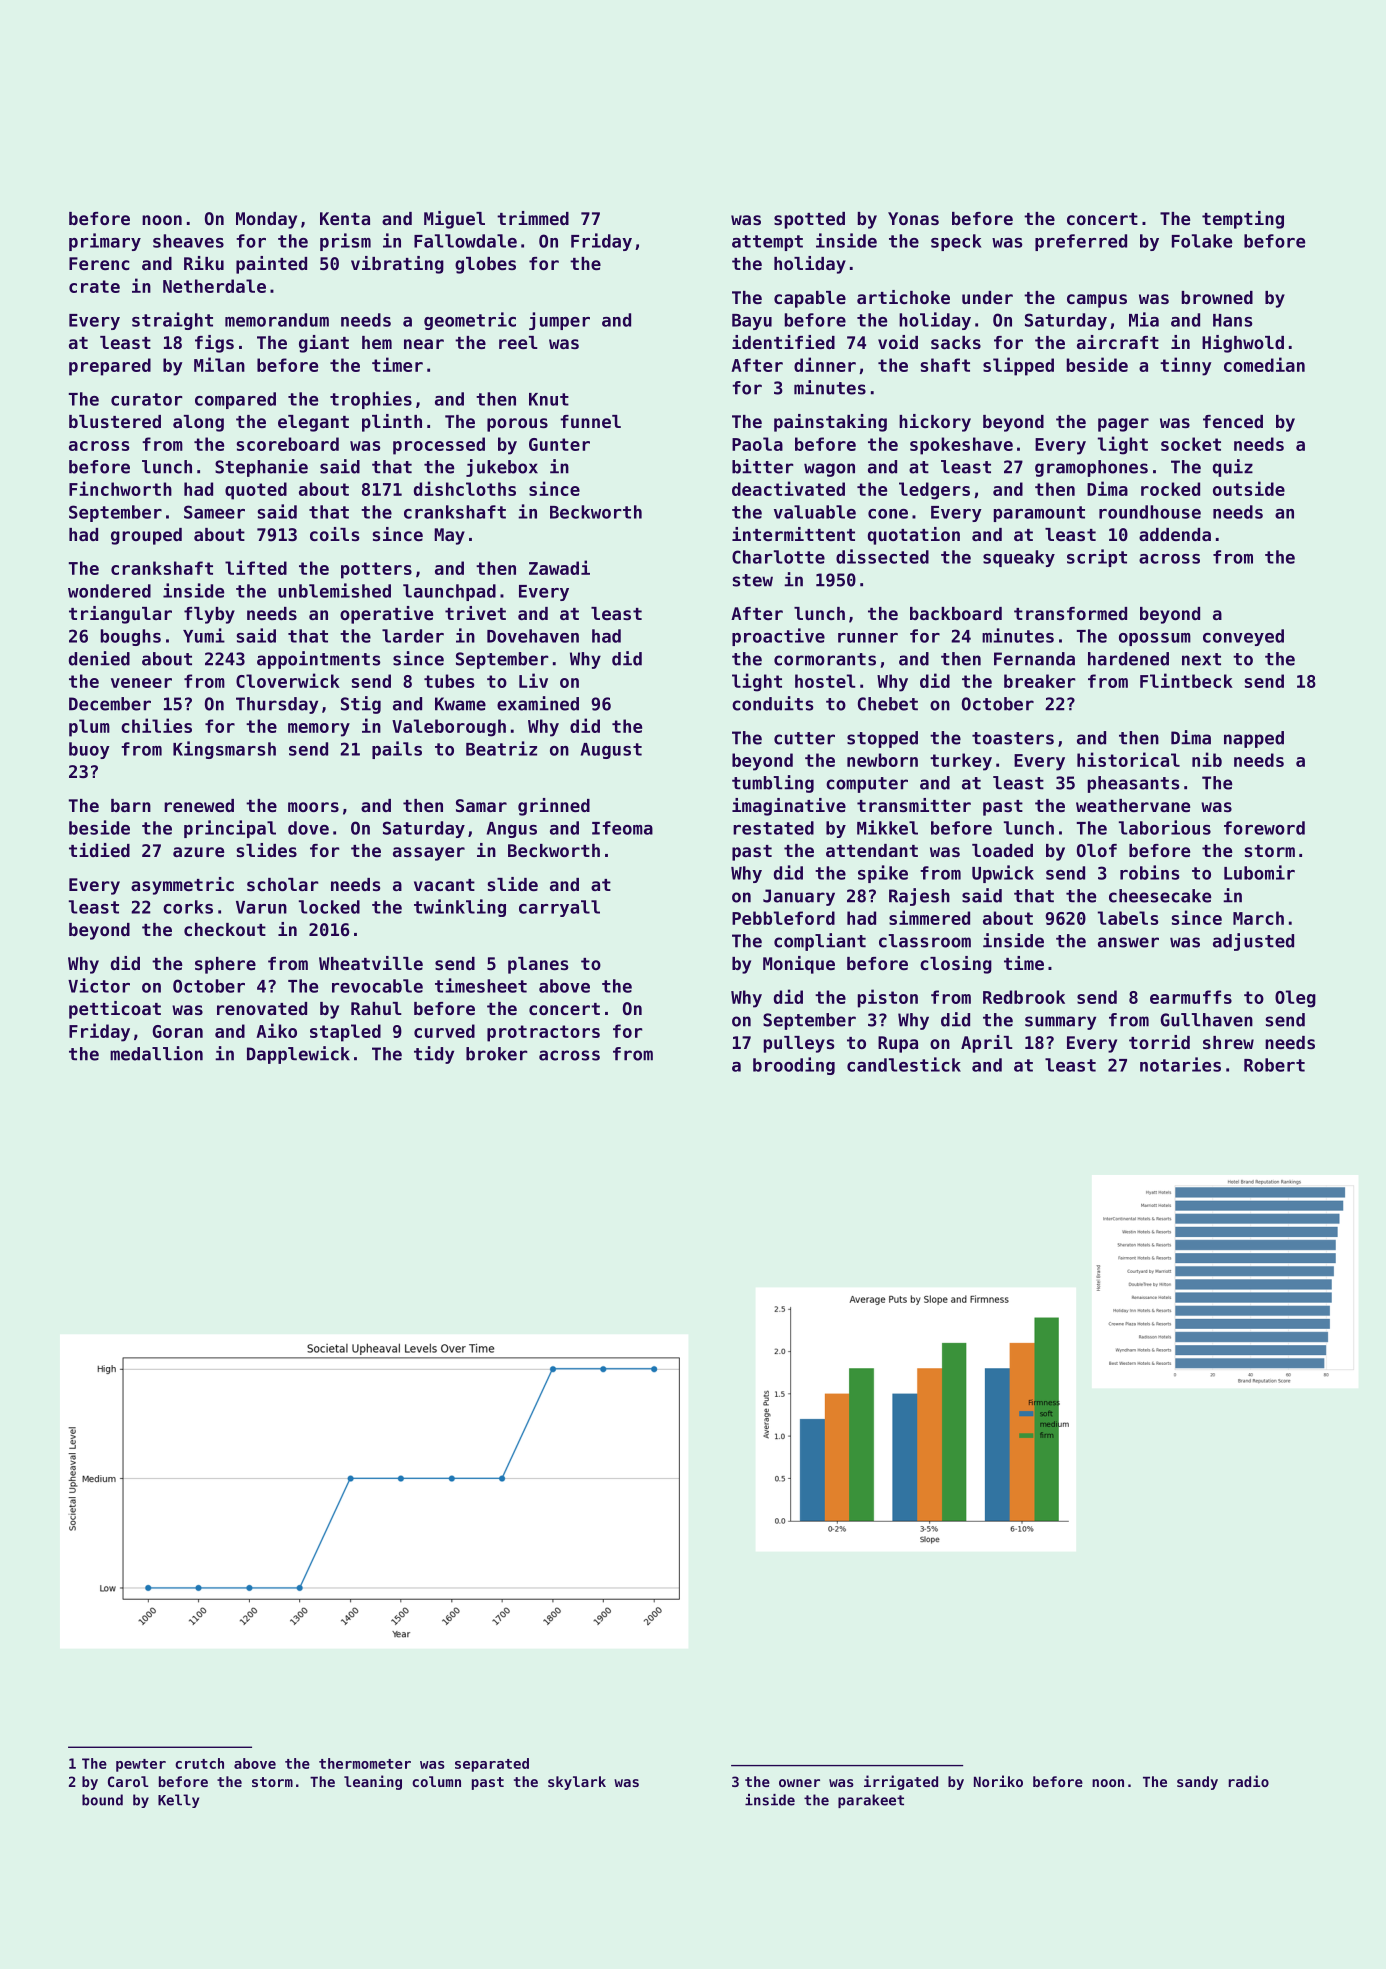 This screenshot has height=1969, width=1386. What do you see at coordinates (1180, 1064) in the screenshot?
I see `notaries` at bounding box center [1180, 1064].
